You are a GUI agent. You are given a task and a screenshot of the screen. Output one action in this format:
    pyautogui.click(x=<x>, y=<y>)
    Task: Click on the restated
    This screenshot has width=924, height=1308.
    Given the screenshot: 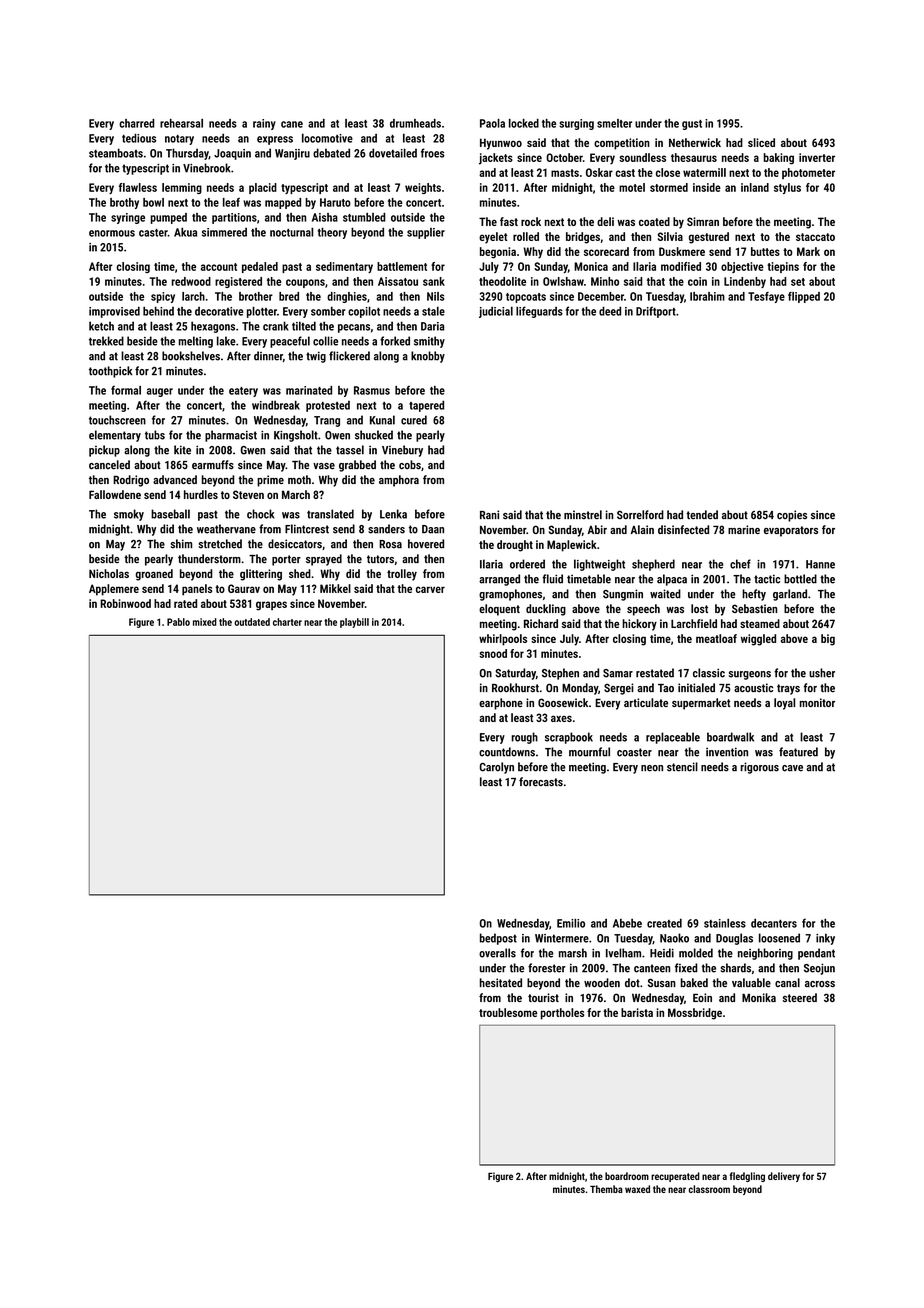 What is the action you would take?
    pyautogui.click(x=655, y=673)
